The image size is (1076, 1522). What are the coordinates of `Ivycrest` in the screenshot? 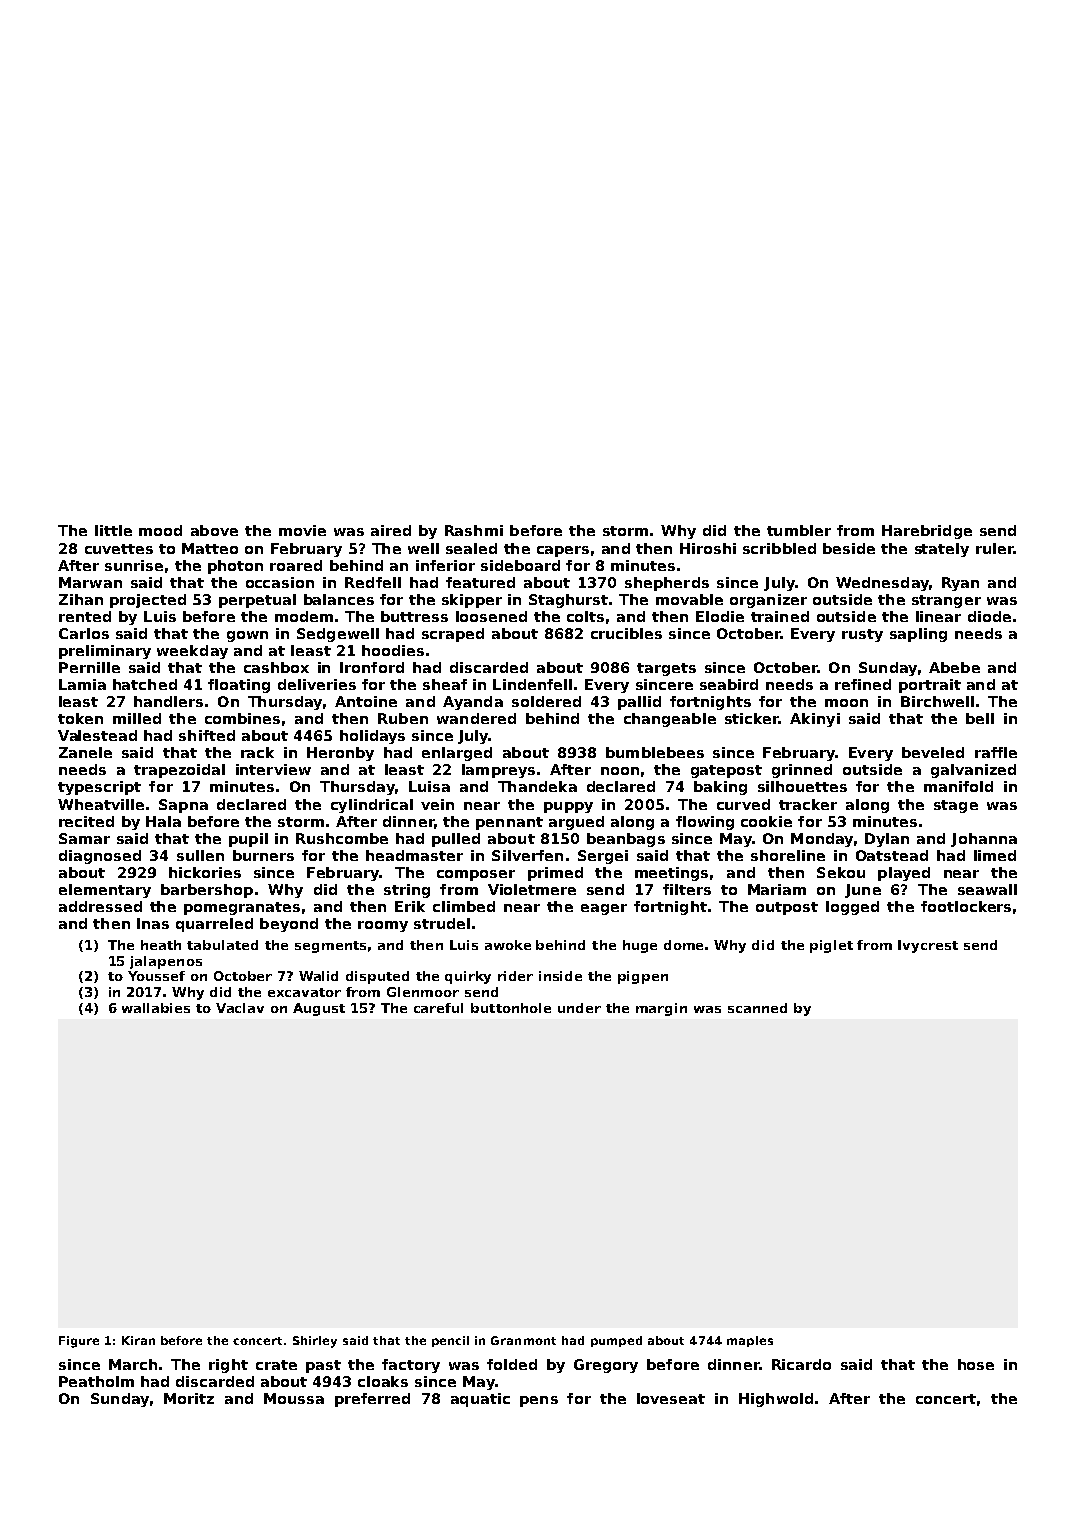 It's located at (928, 946).
